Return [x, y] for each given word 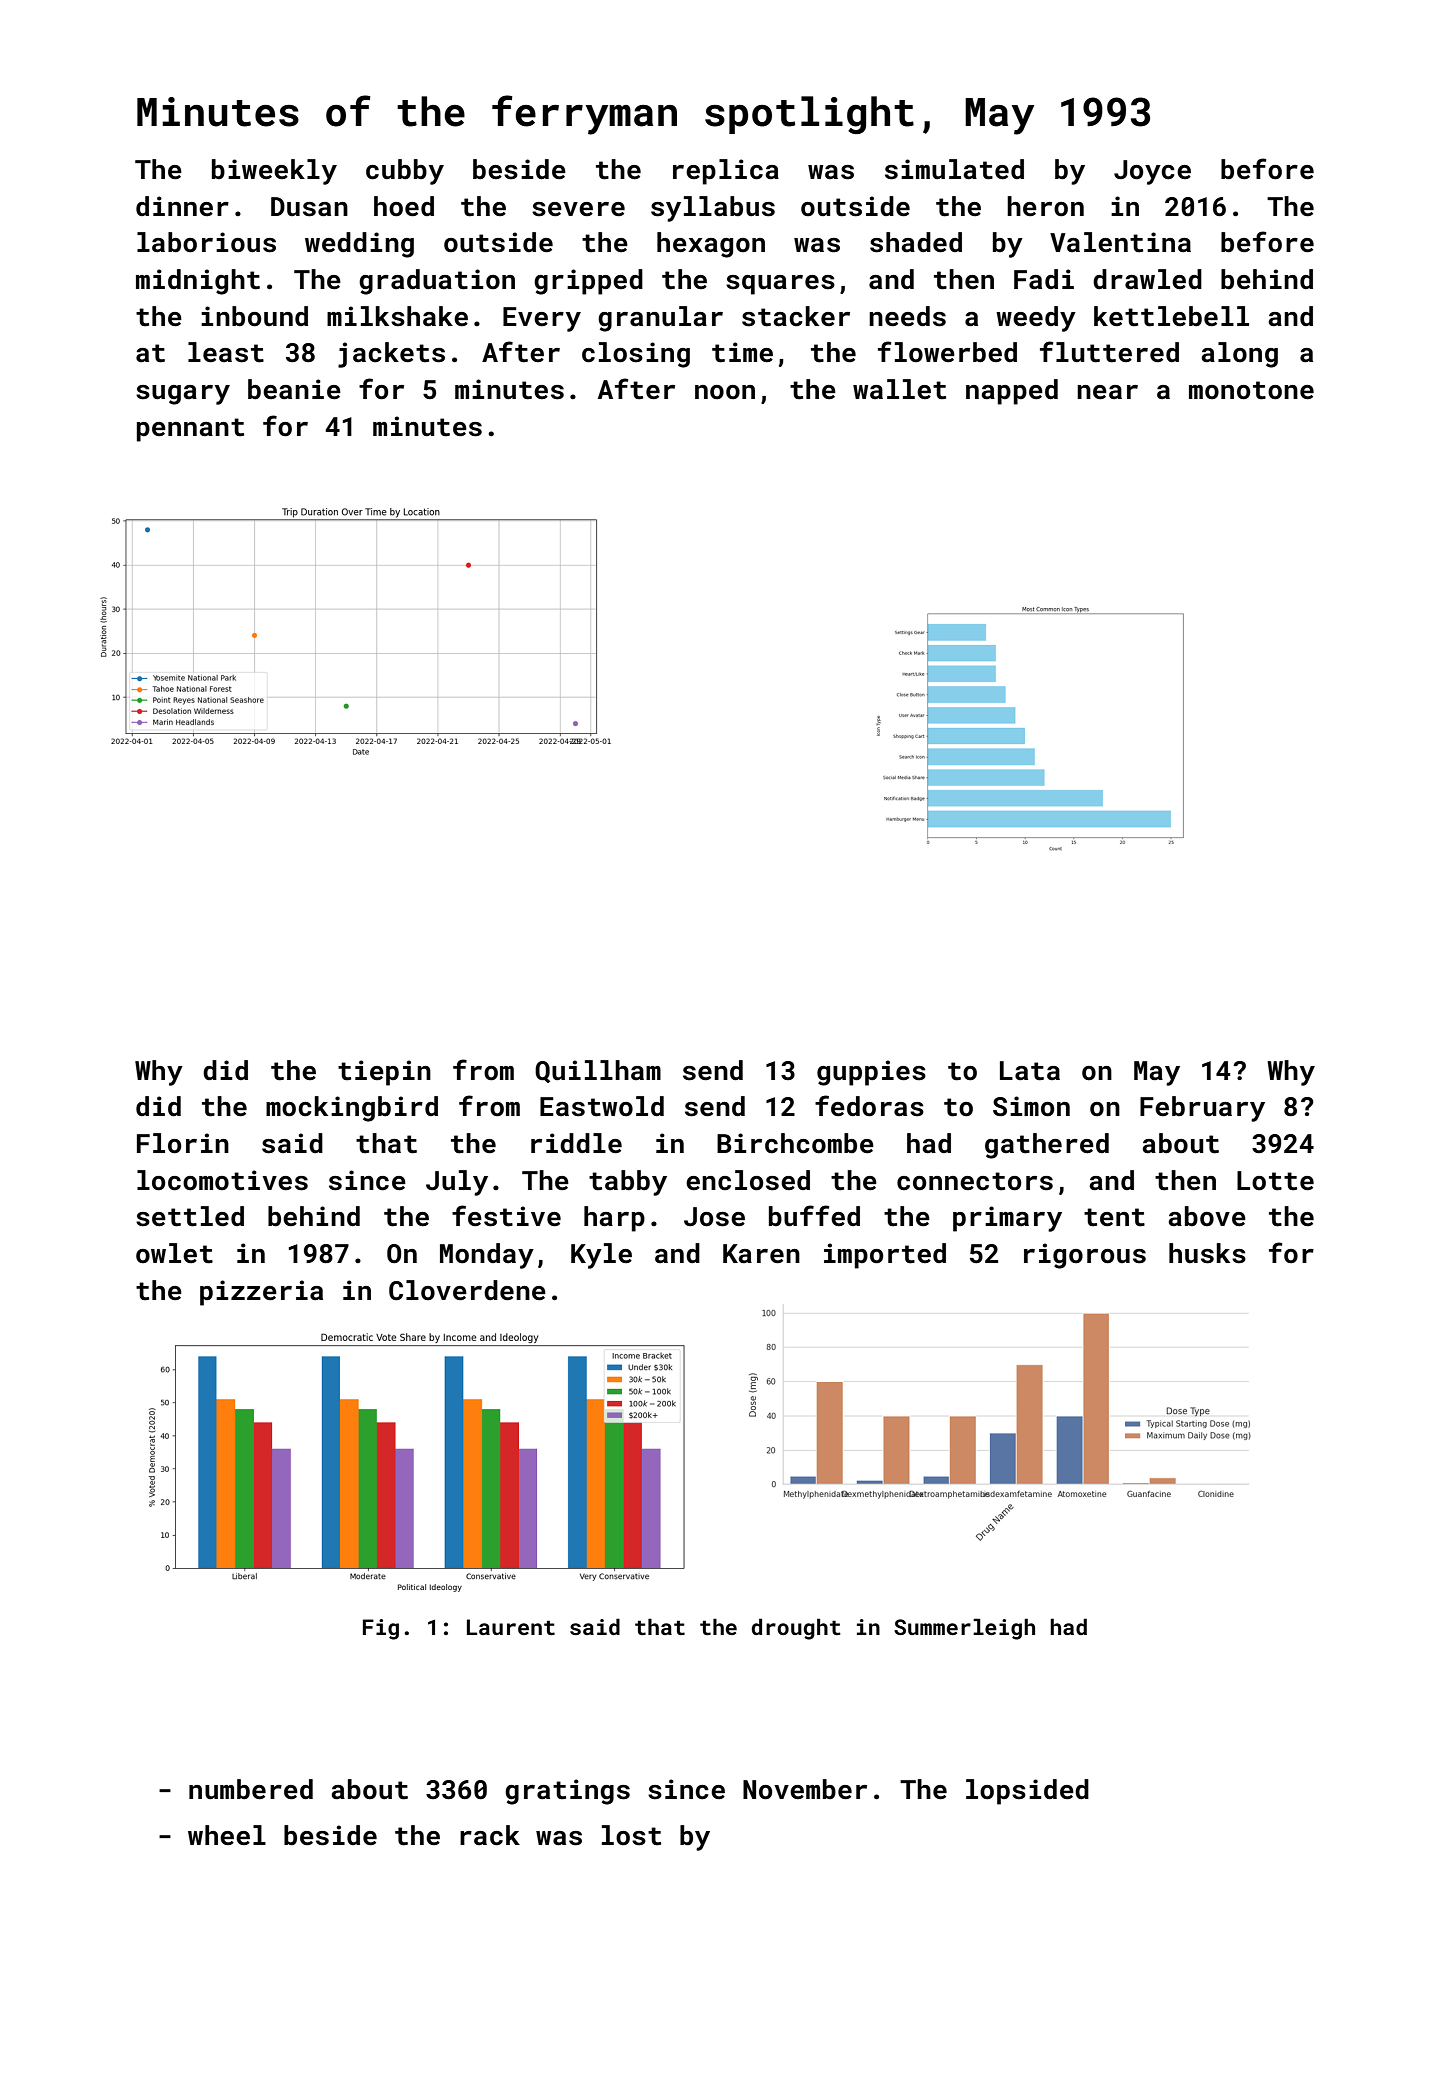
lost [631, 1835]
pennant [190, 430]
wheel [227, 1835]
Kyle [601, 1256]
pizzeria [261, 1293]
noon [725, 392]
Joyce [1152, 172]
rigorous [1085, 1256]
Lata [1030, 1071]
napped [1012, 392]
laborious [206, 242]
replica [726, 172]
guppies [871, 1073]
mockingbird [352, 1109]
